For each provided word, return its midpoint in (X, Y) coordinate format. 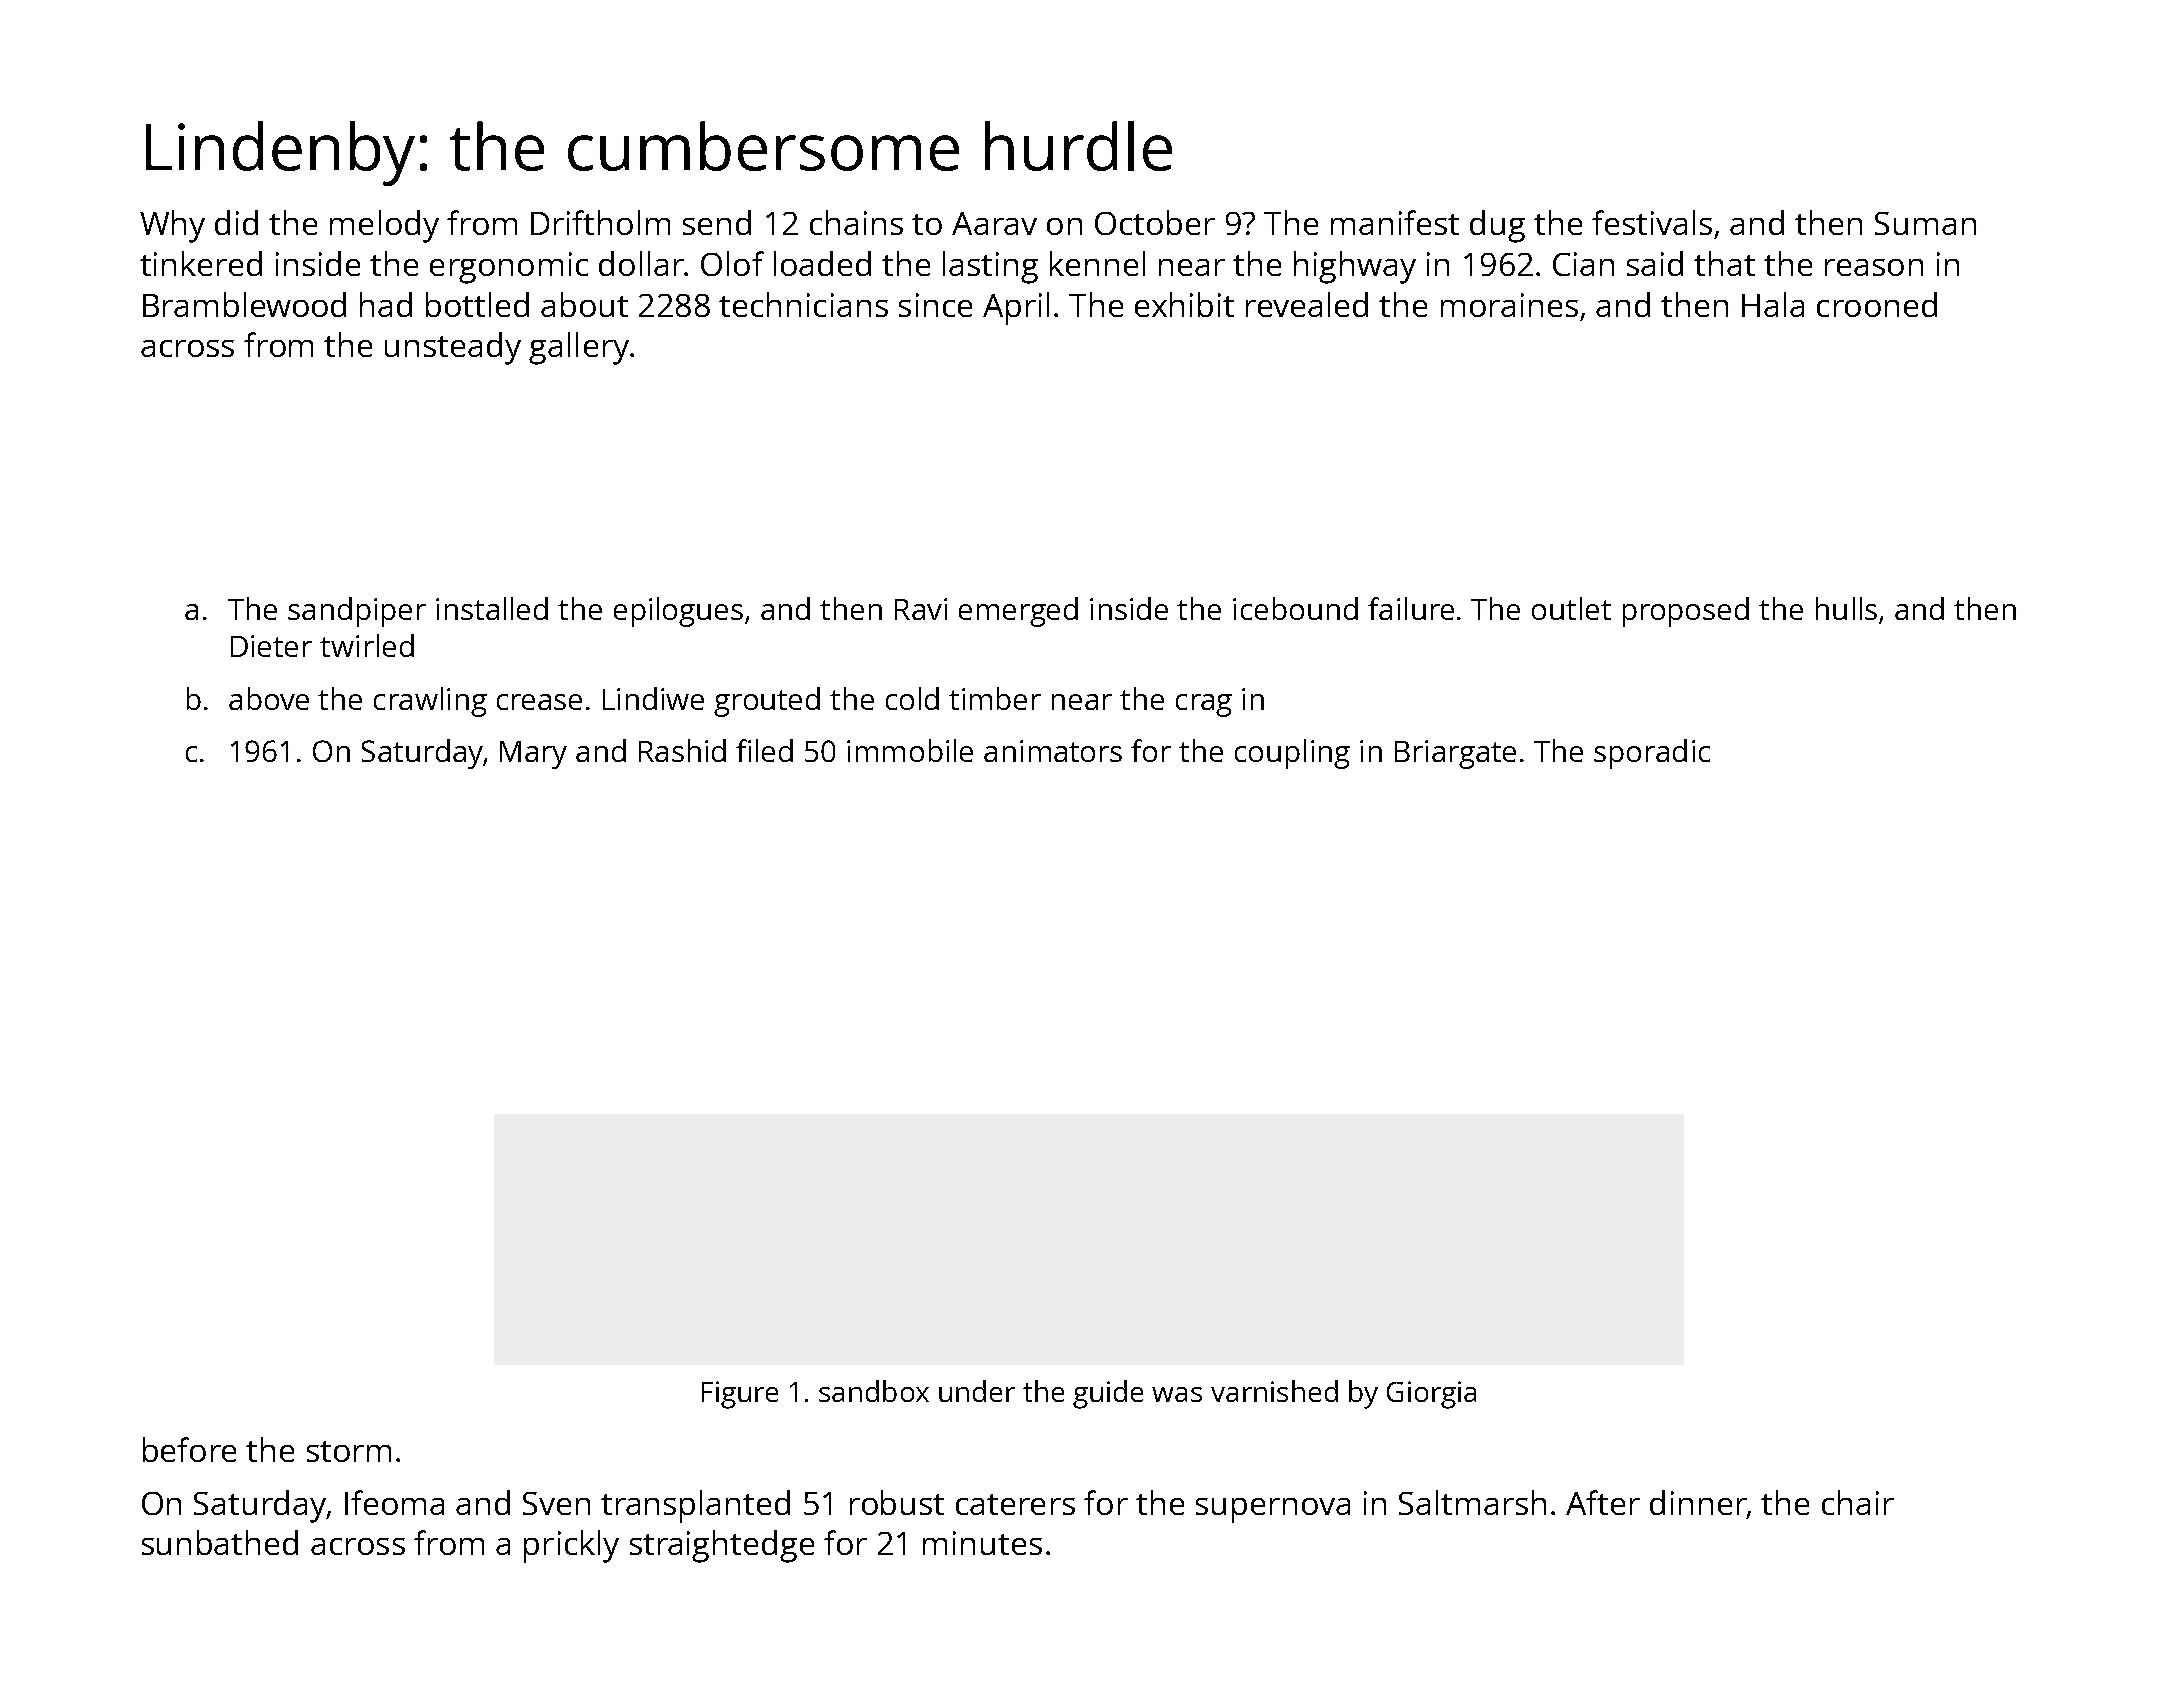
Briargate (1455, 754)
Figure (740, 1395)
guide (1108, 1394)
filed (764, 750)
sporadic (1652, 754)
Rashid (682, 750)
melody (384, 226)
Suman (1925, 223)
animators (1053, 751)
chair (1858, 1502)
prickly (571, 1546)
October (1155, 222)
